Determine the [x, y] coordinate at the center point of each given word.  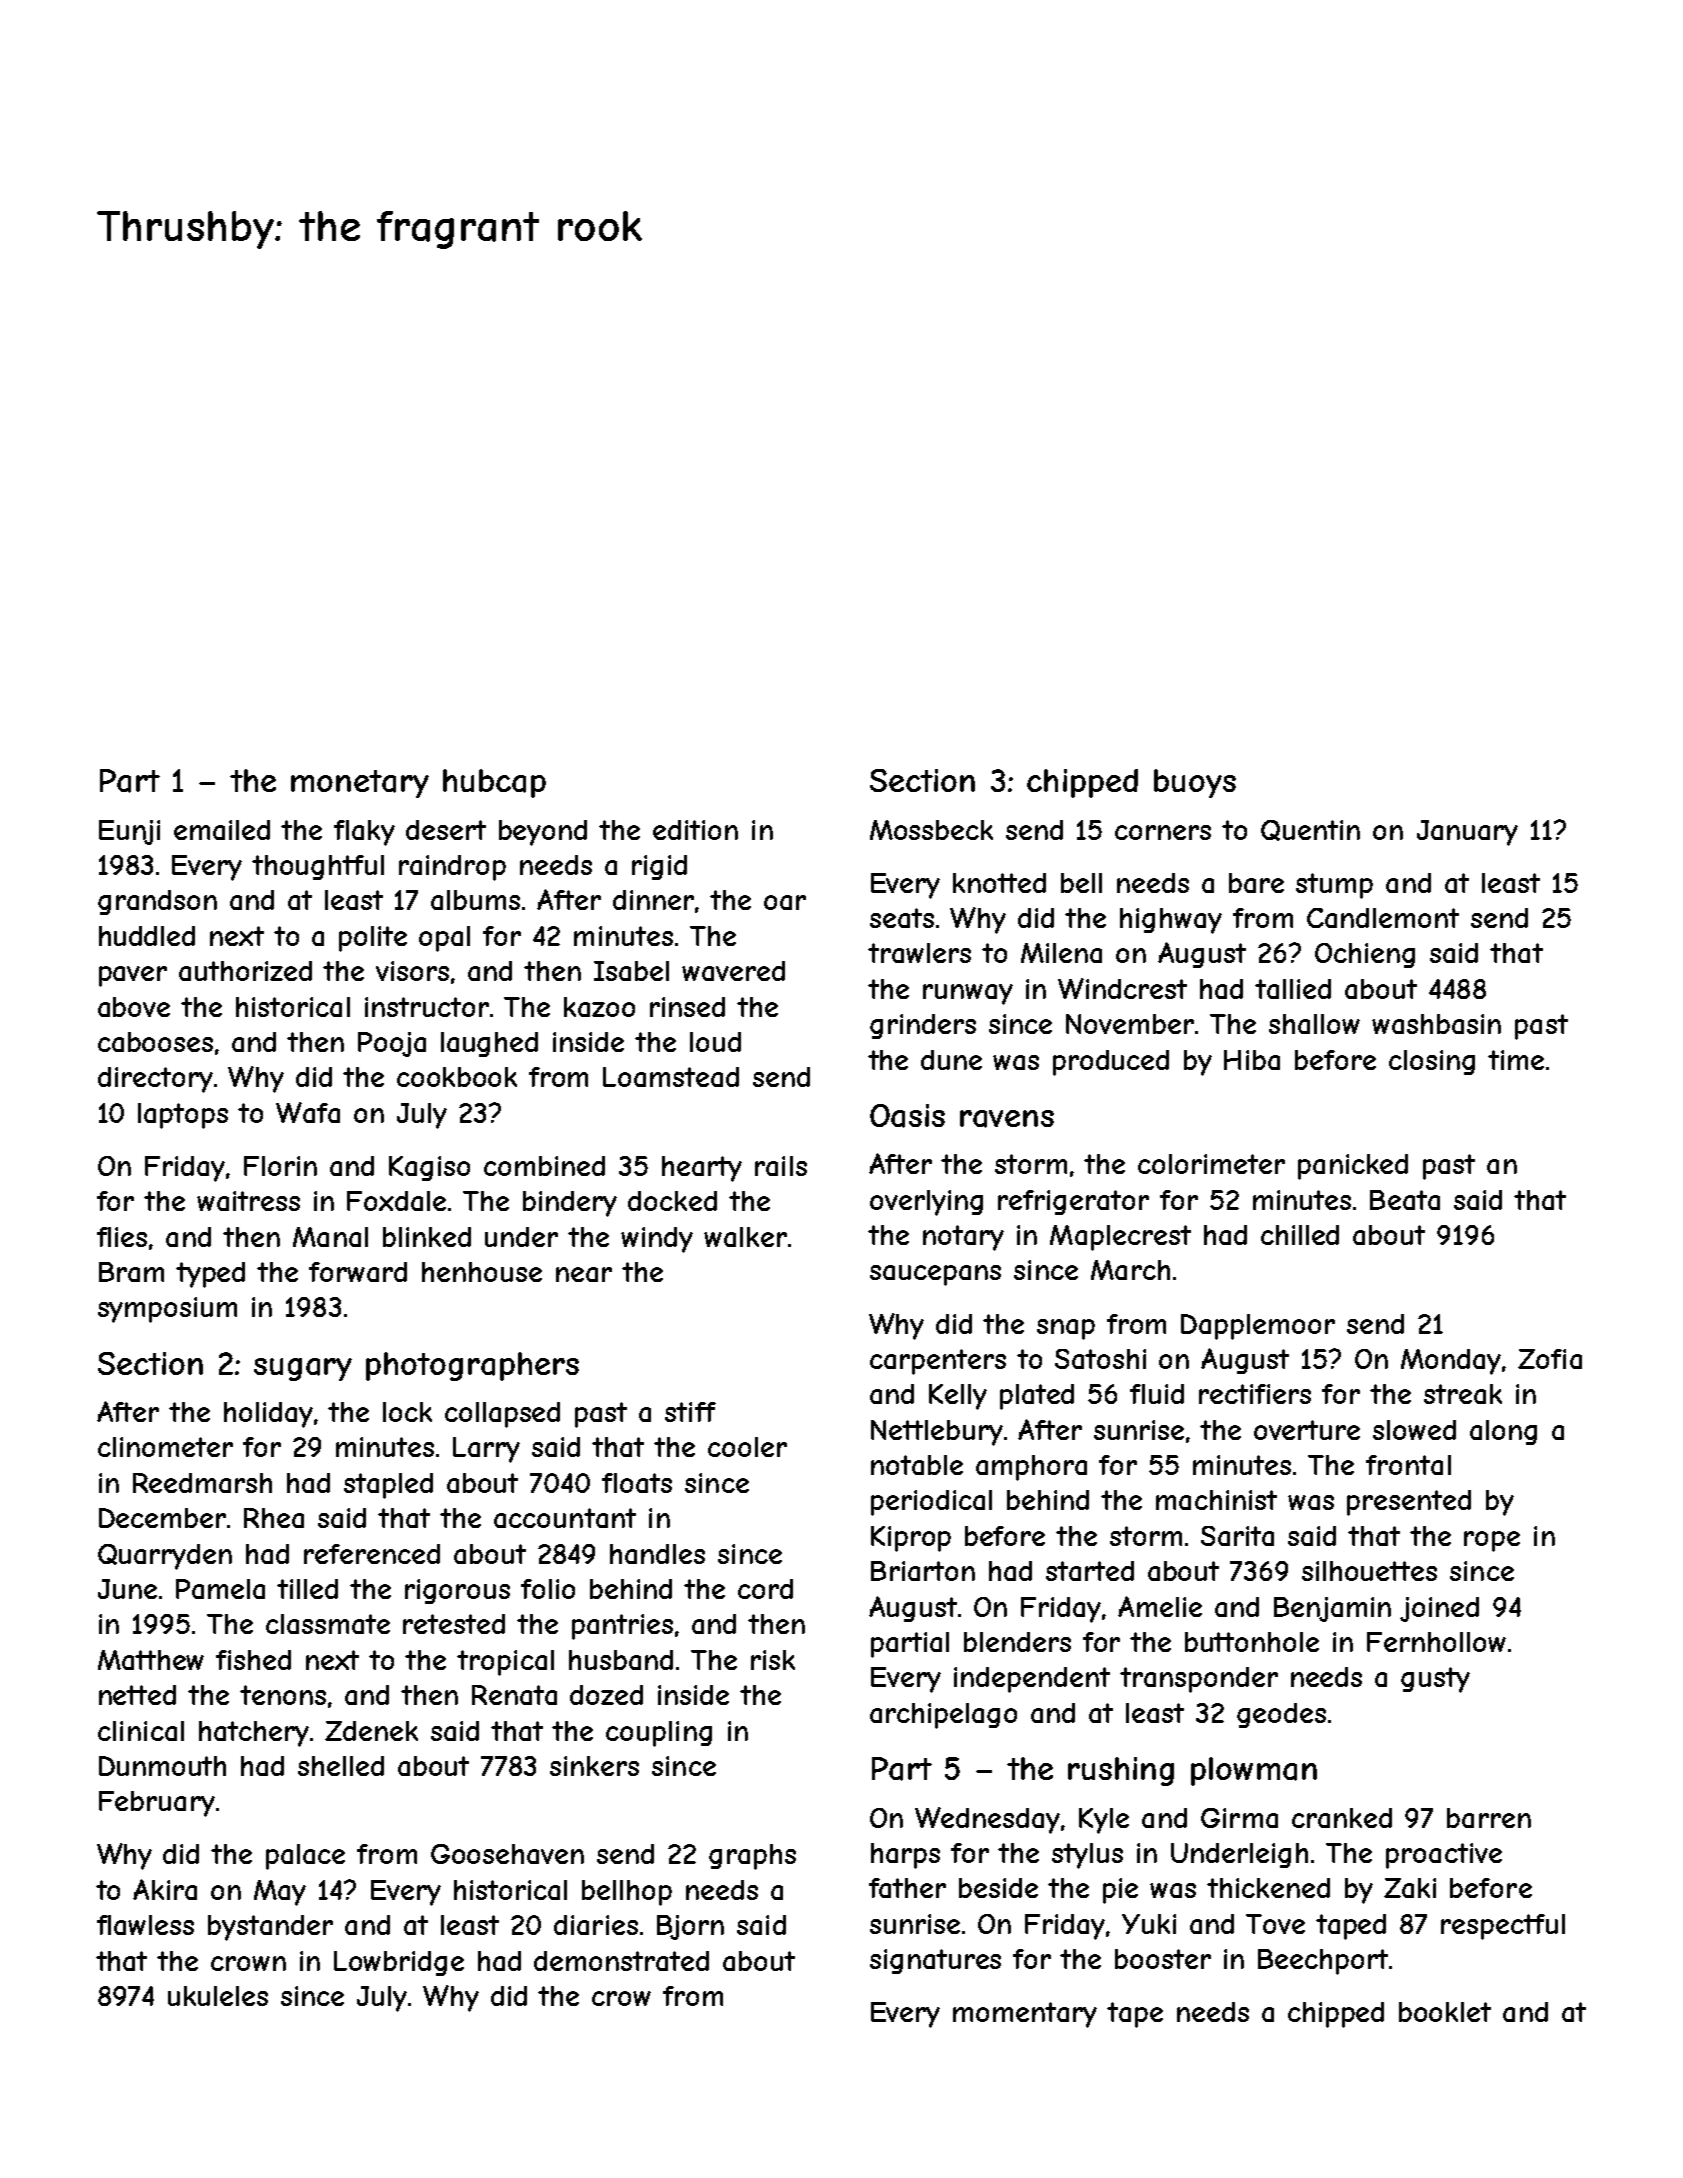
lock [407, 1412]
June [127, 1589]
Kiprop [911, 1539]
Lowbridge [399, 1963]
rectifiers [1255, 1394]
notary [963, 1238]
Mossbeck [931, 830]
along [1503, 1432]
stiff [690, 1412]
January [1467, 833]
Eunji [129, 832]
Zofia [1550, 1359]
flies [122, 1237]
